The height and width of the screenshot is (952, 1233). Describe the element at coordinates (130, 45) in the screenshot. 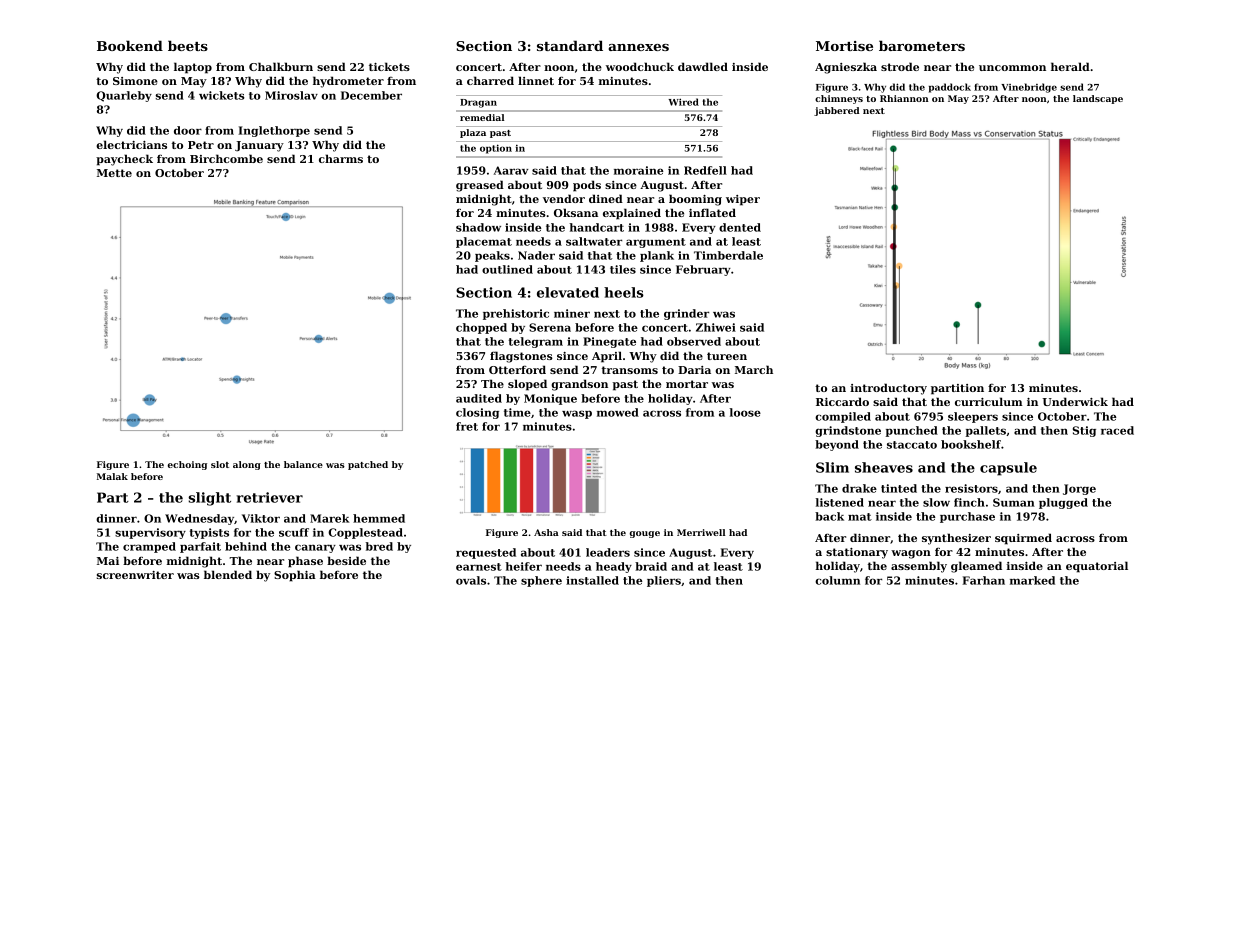

I see `Bookend` at that location.
